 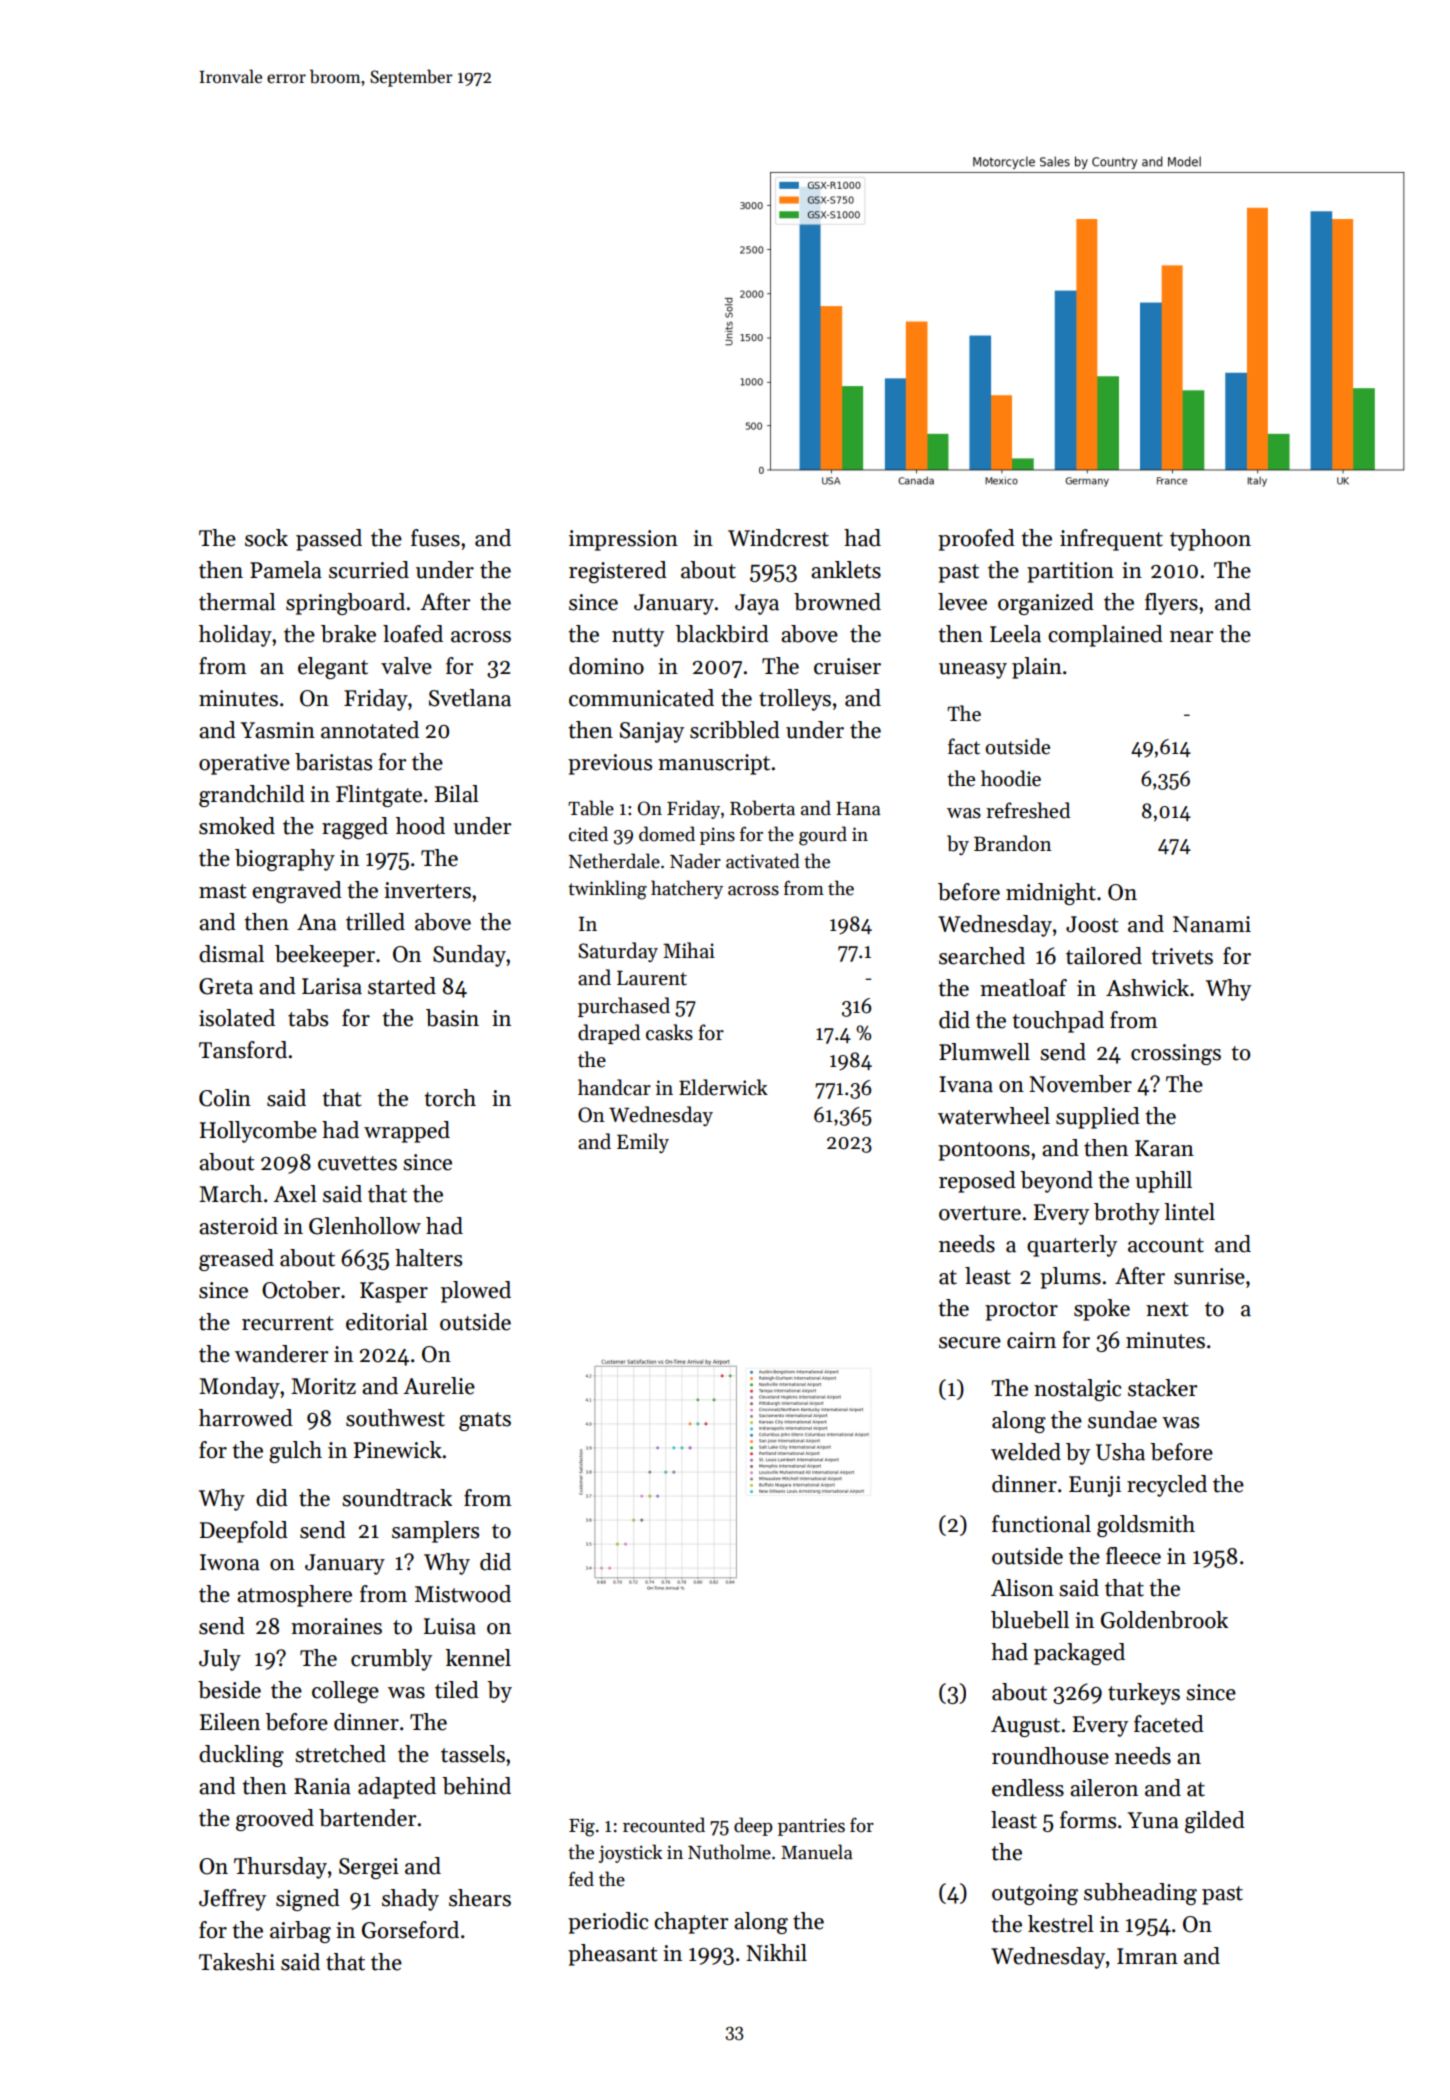 What do you see at coordinates (485, 1421) in the screenshot?
I see `gnats` at bounding box center [485, 1421].
